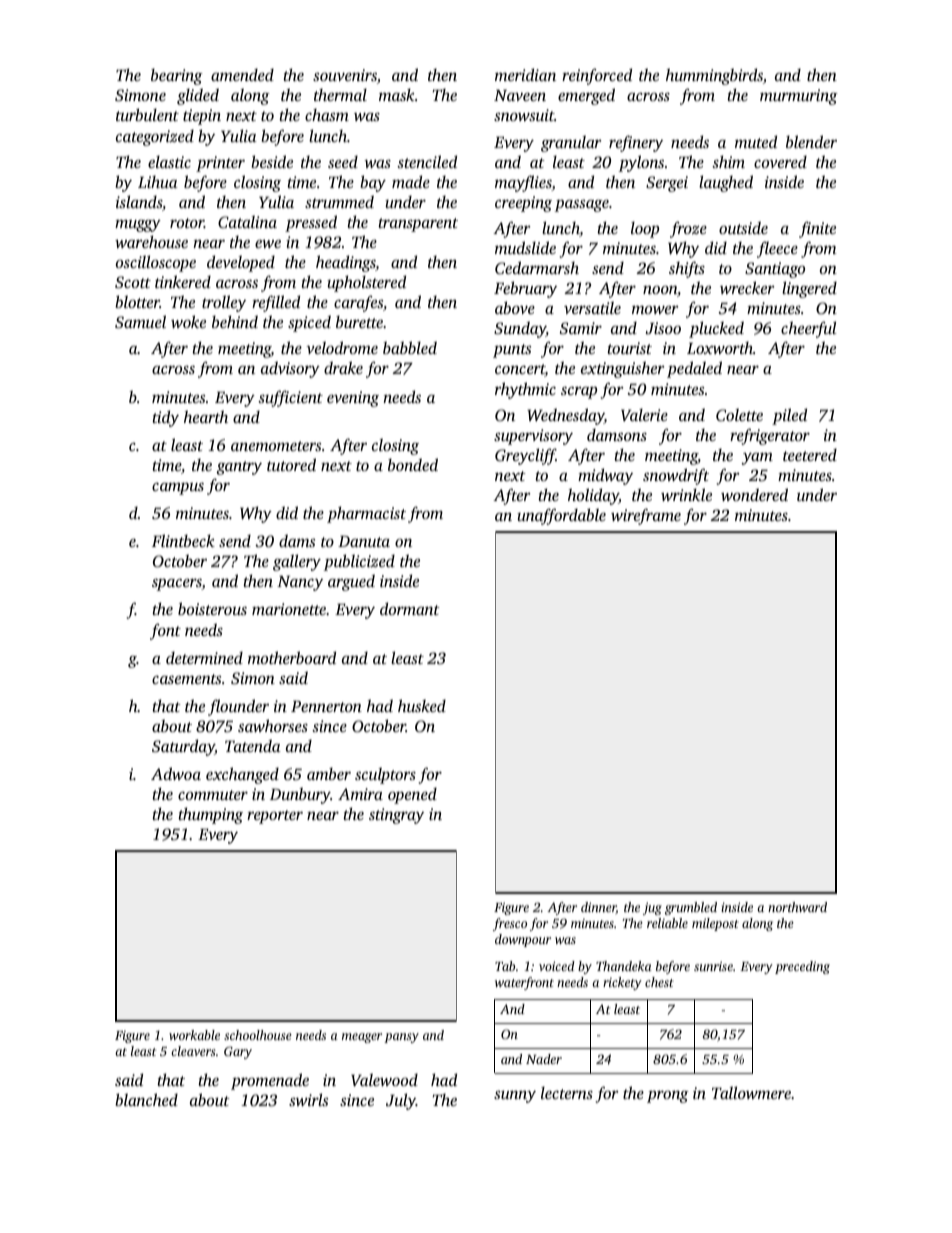 Image resolution: width=952 pixels, height=1233 pixels. What do you see at coordinates (155, 137) in the screenshot?
I see `categorized` at bounding box center [155, 137].
